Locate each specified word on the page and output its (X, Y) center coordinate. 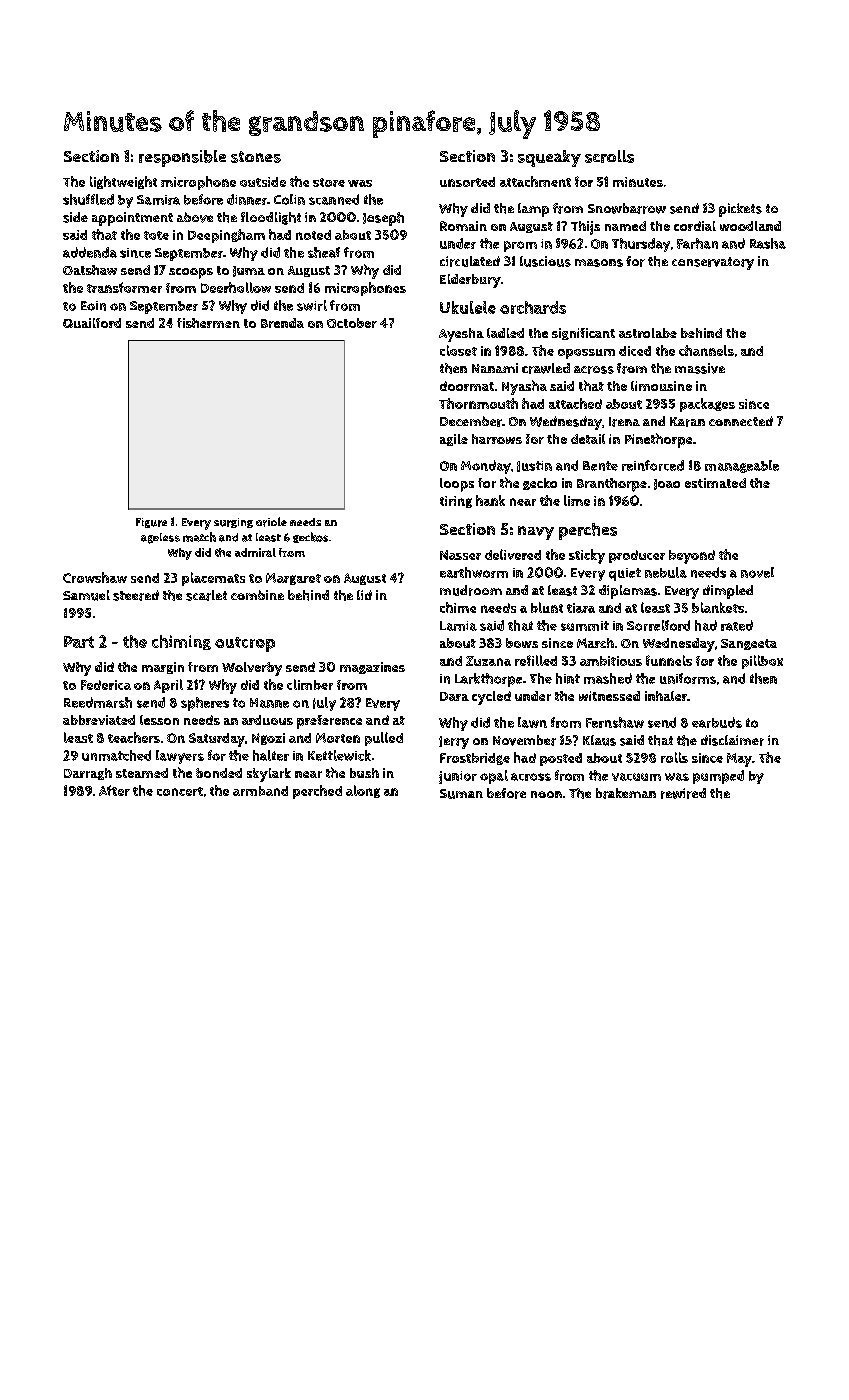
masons (599, 263)
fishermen (208, 323)
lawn (532, 722)
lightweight (123, 182)
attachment (535, 181)
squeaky (549, 158)
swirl (312, 305)
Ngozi (268, 739)
